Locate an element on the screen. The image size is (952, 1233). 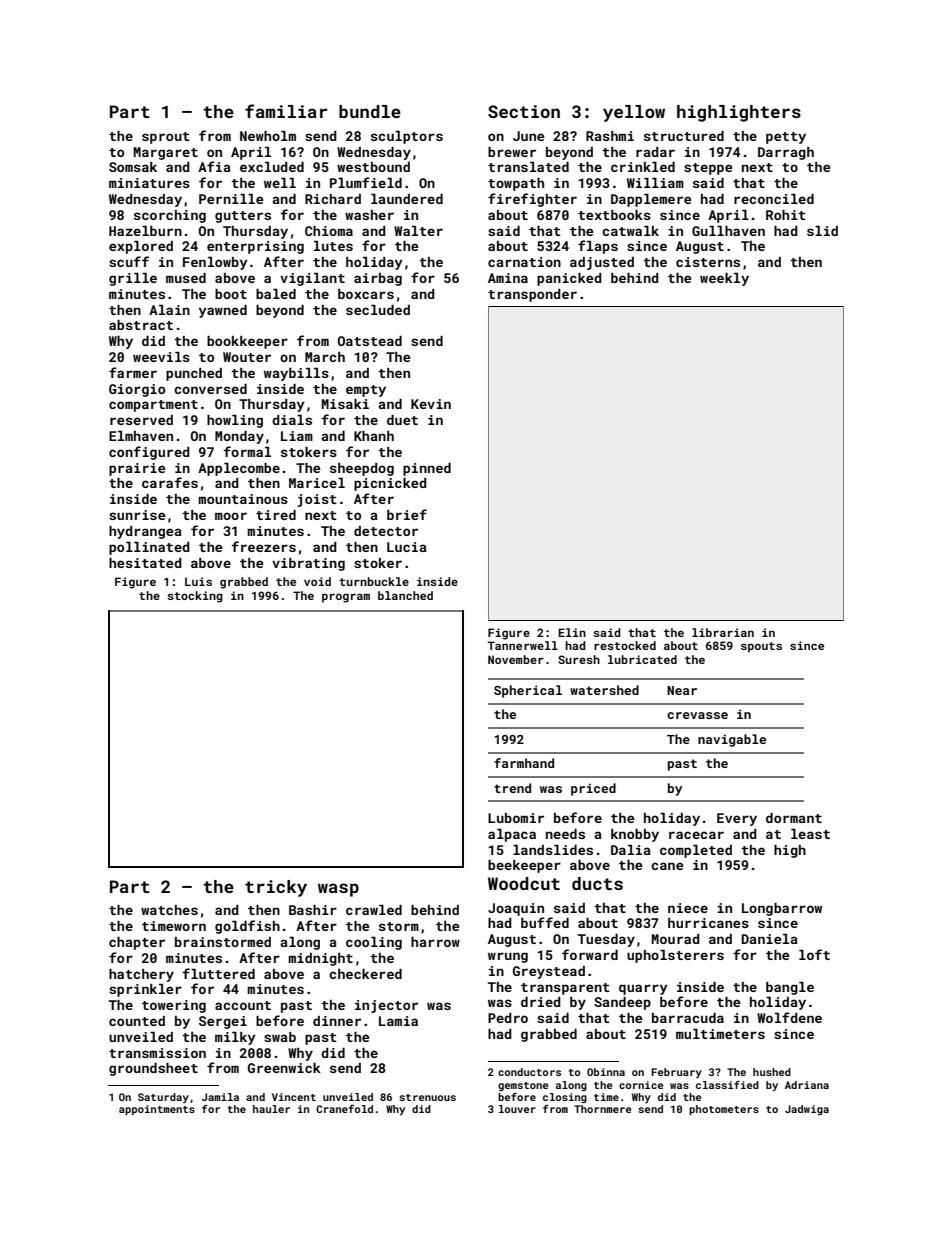
reconciled is located at coordinates (774, 199).
